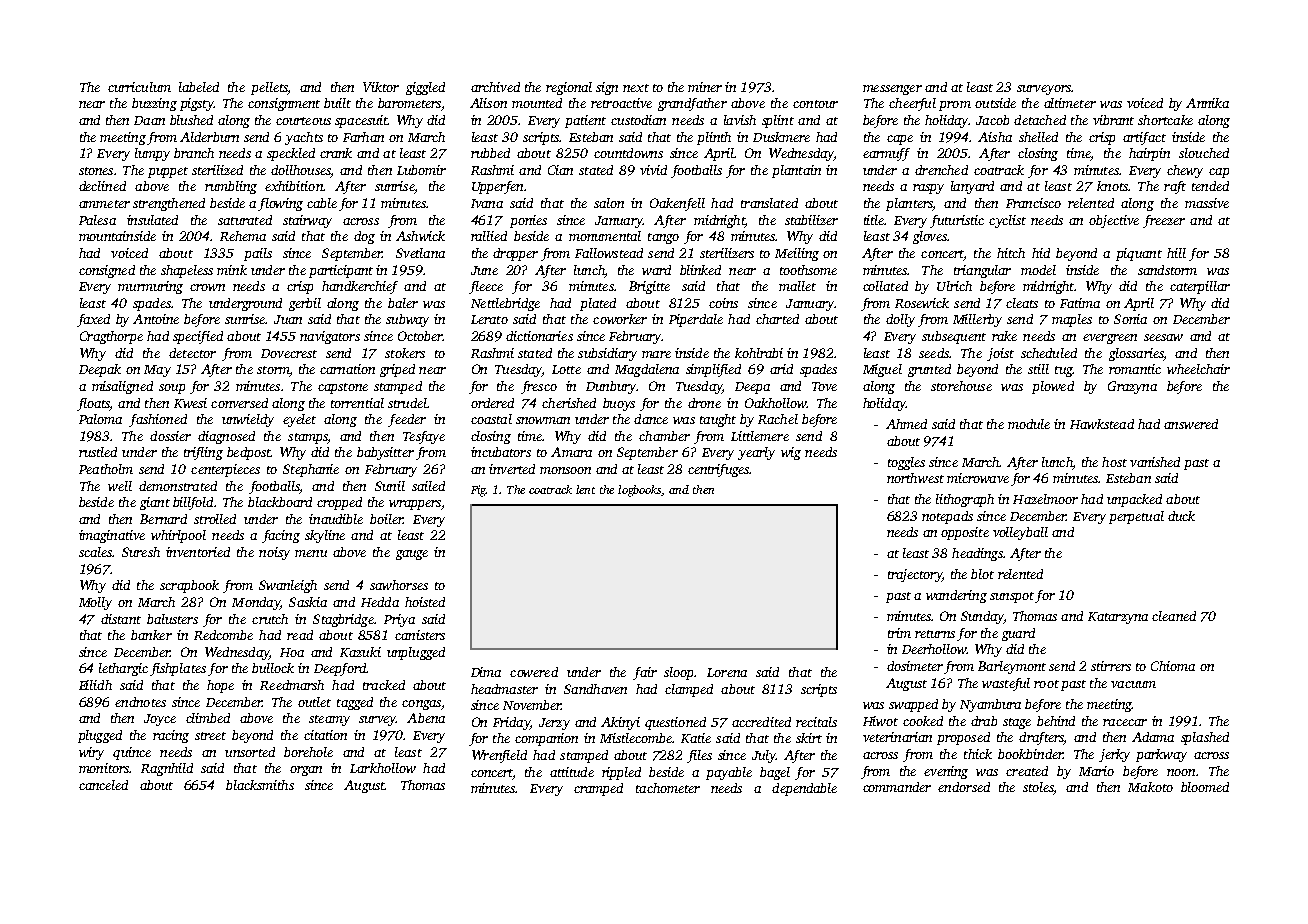 Image resolution: width=1308 pixels, height=924 pixels. I want to click on miner, so click(705, 87).
